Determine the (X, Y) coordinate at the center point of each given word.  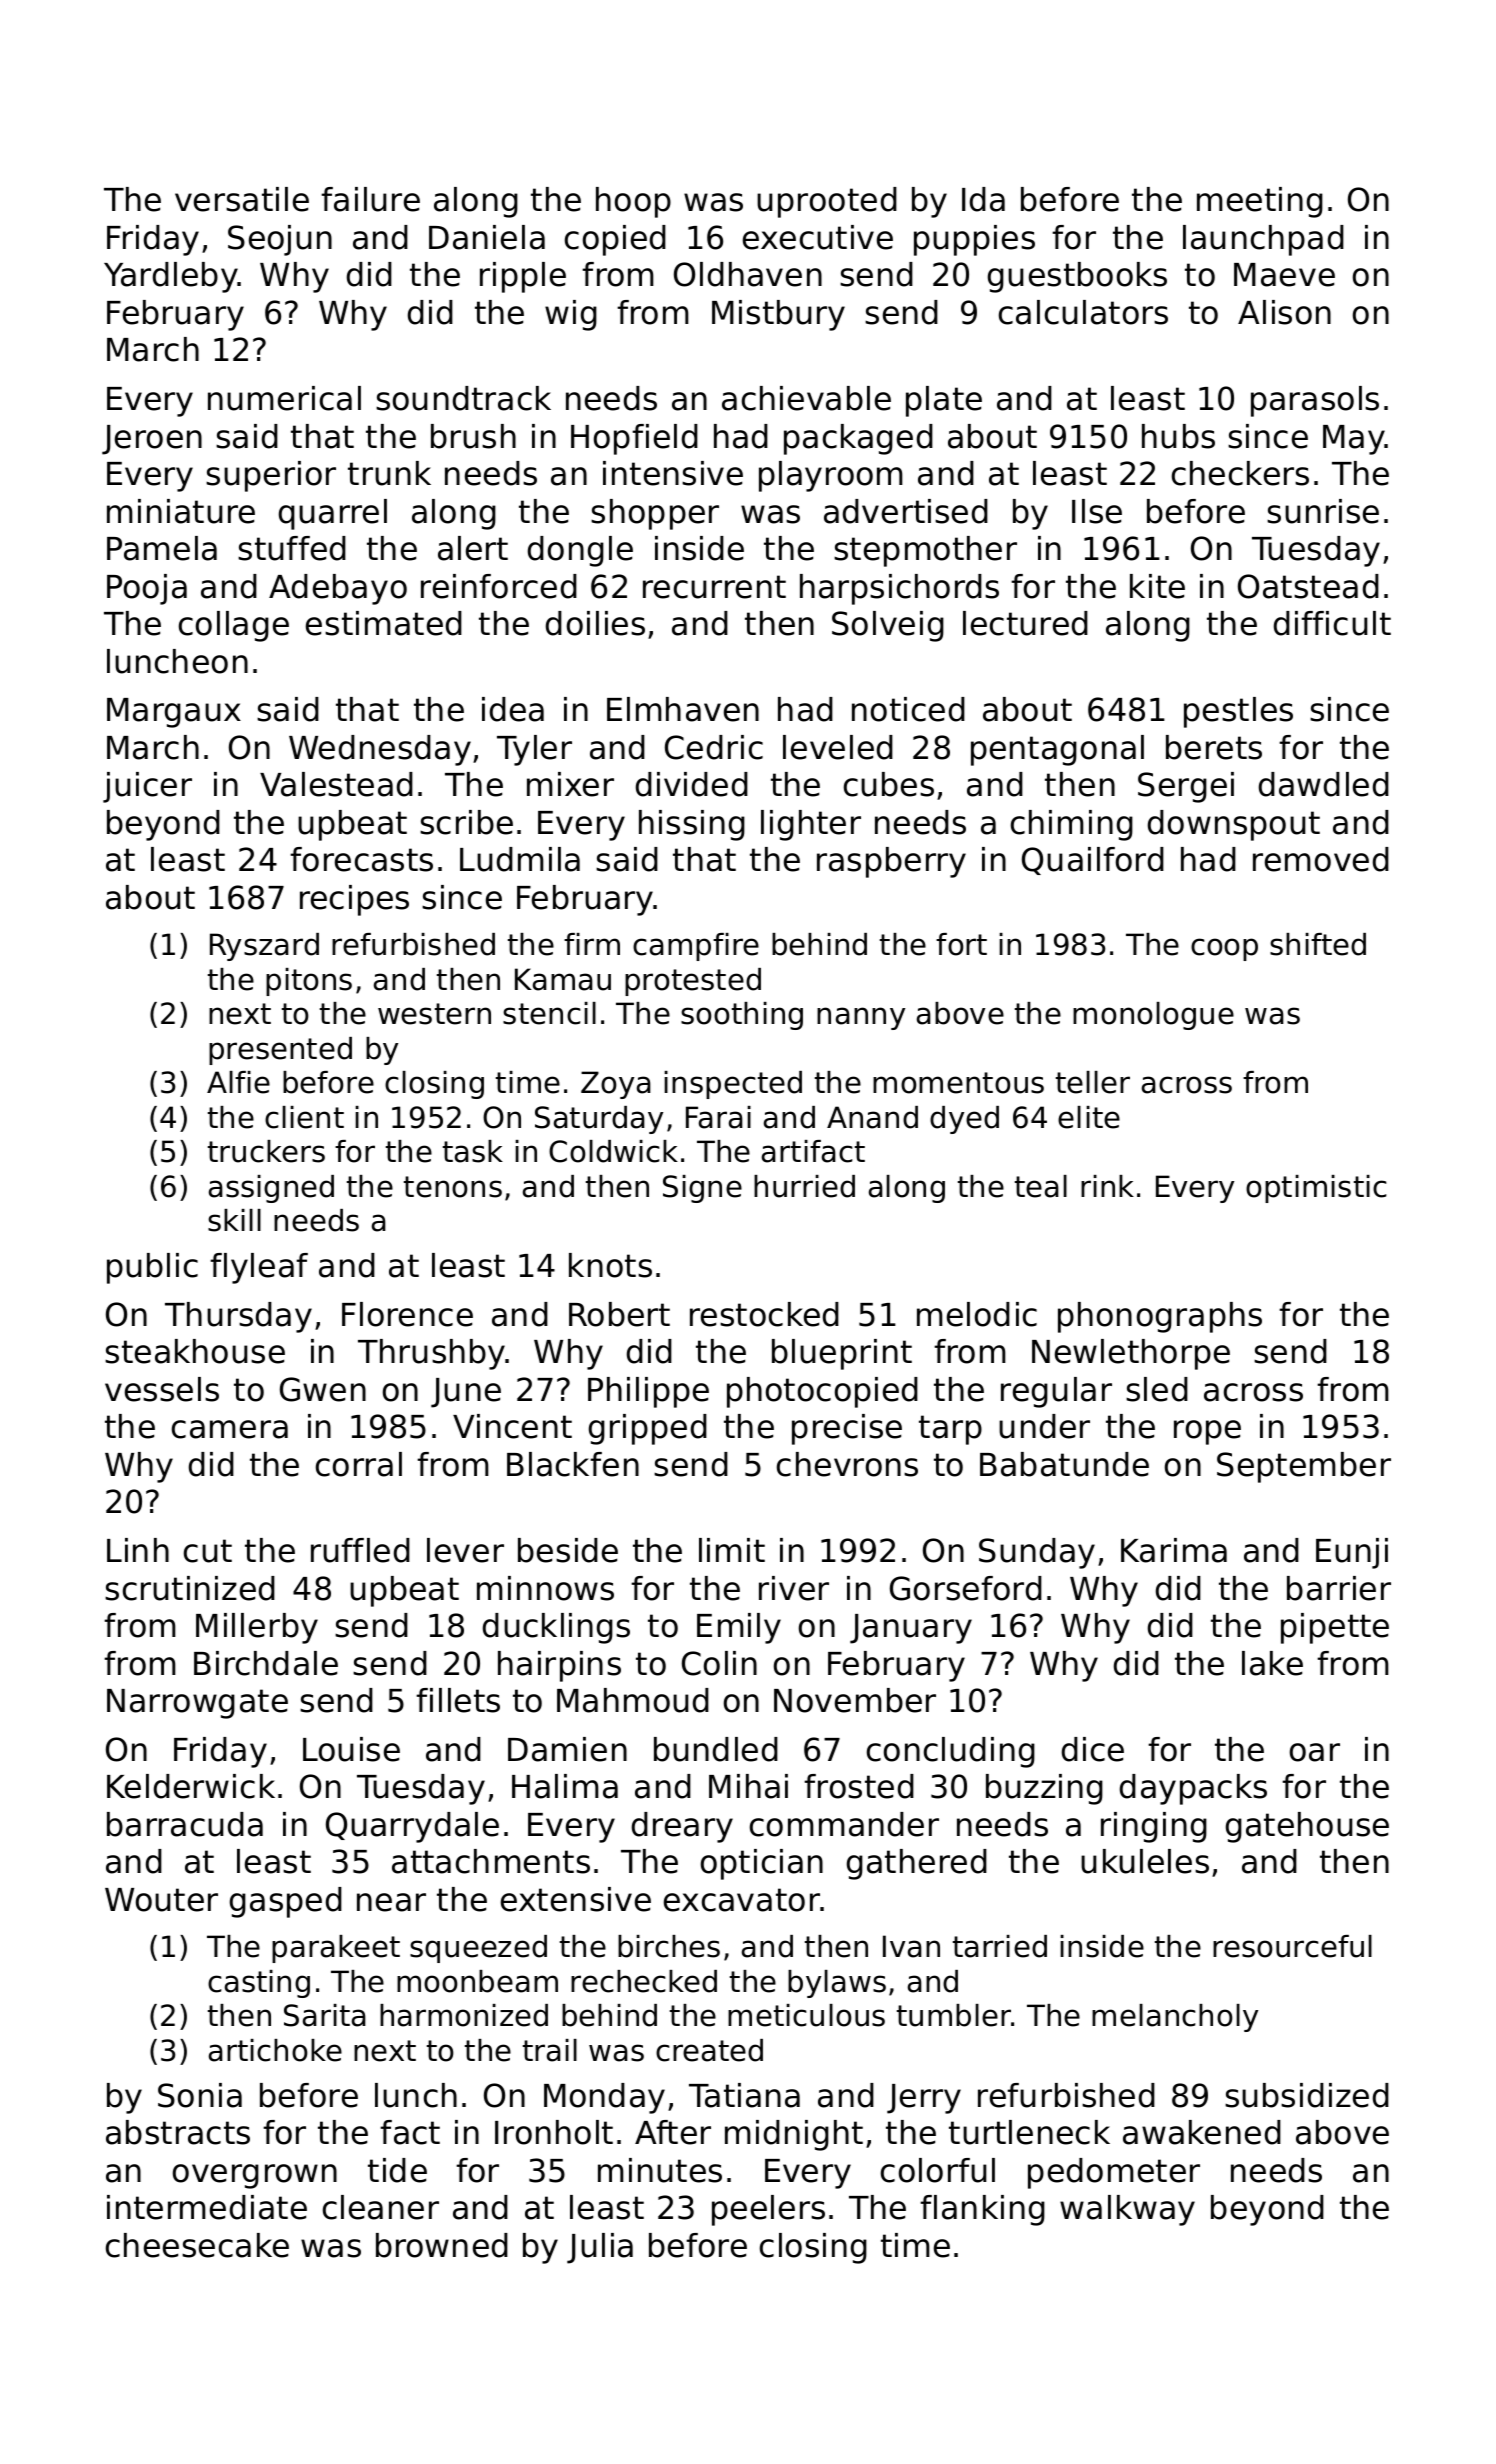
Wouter (161, 1900)
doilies (595, 623)
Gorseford (966, 1588)
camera (230, 1429)
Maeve (1284, 275)
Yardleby (171, 277)
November (855, 1700)
